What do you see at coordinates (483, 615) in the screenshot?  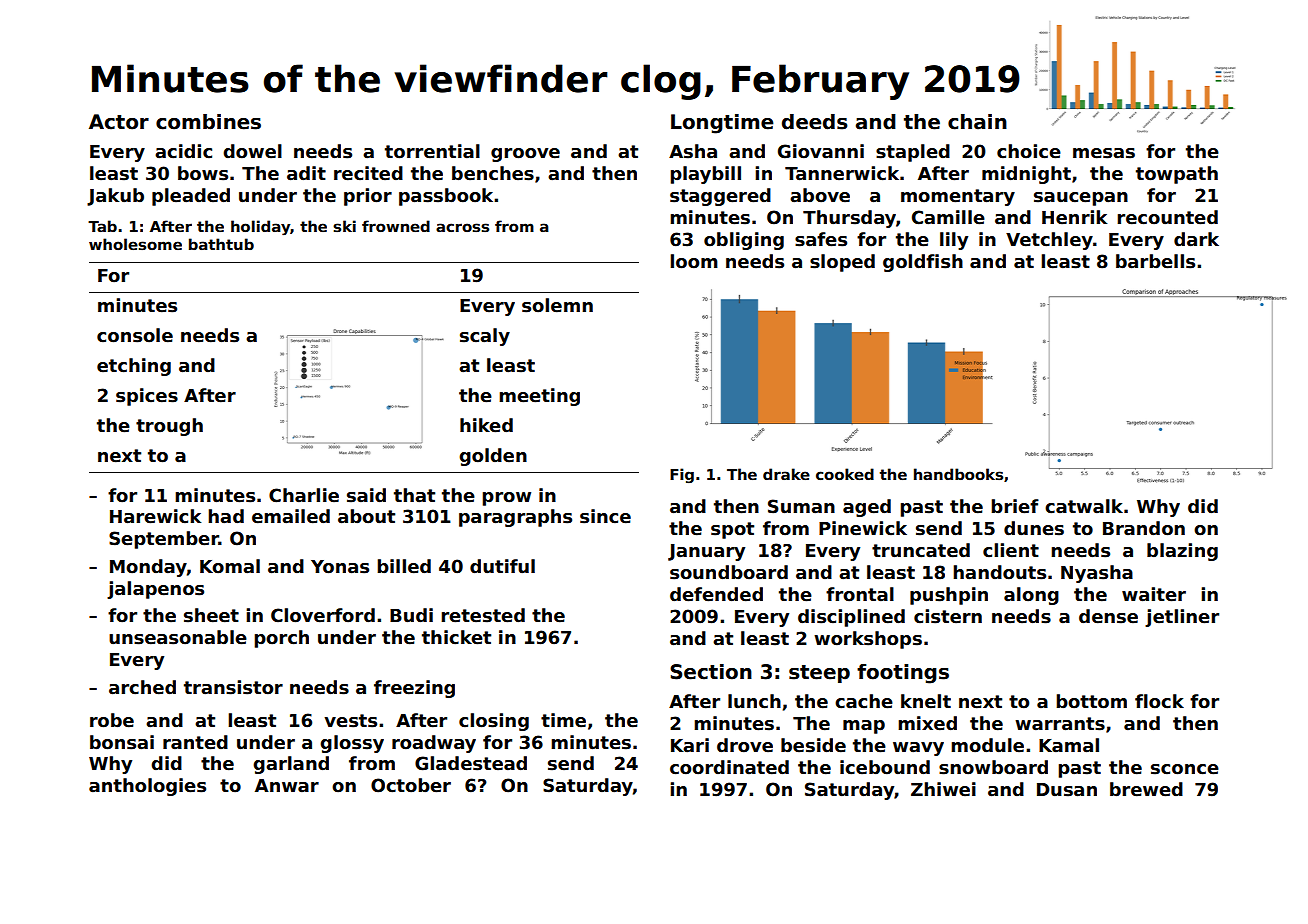 I see `retested` at bounding box center [483, 615].
